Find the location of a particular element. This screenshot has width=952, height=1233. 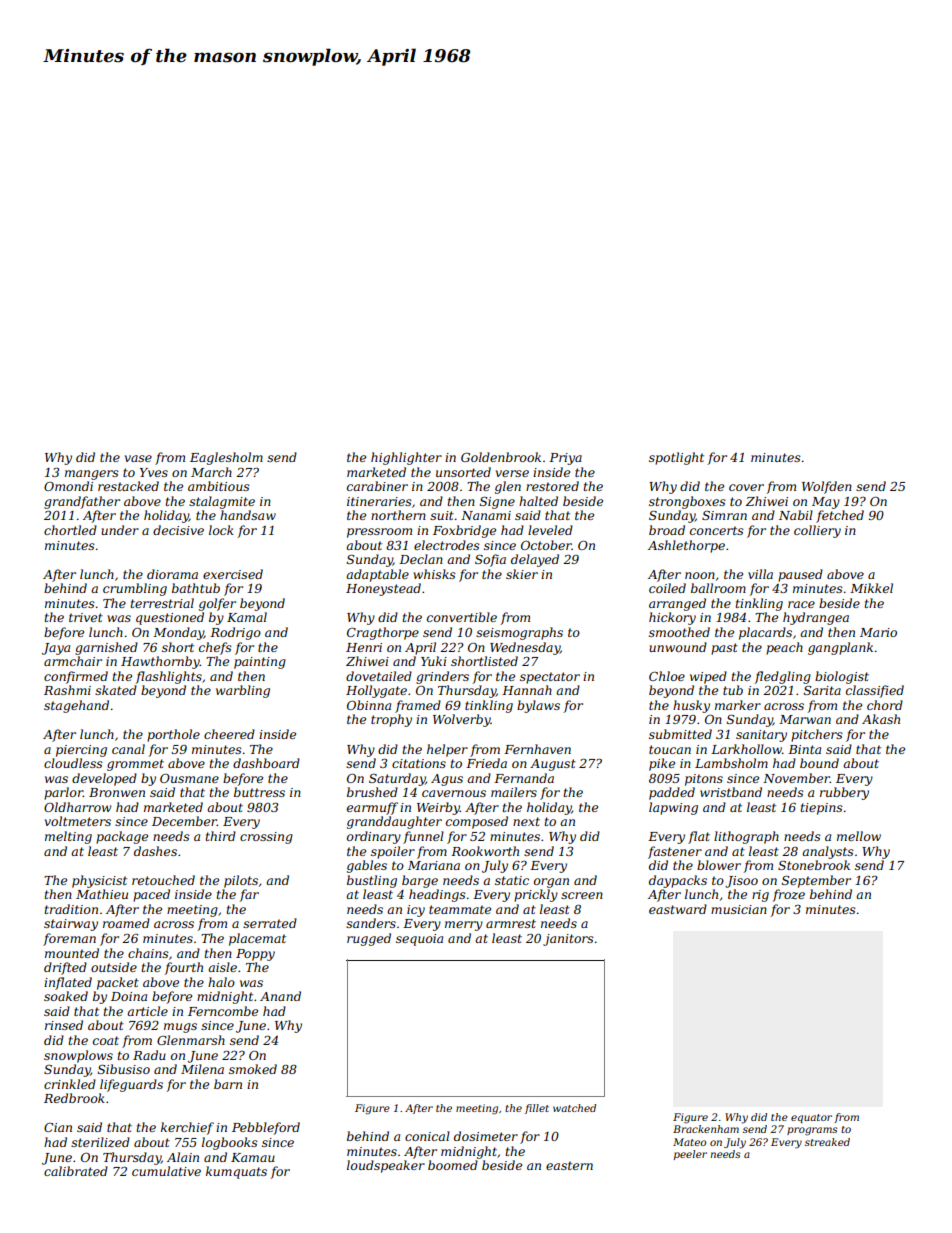

kumquats is located at coordinates (236, 1172).
